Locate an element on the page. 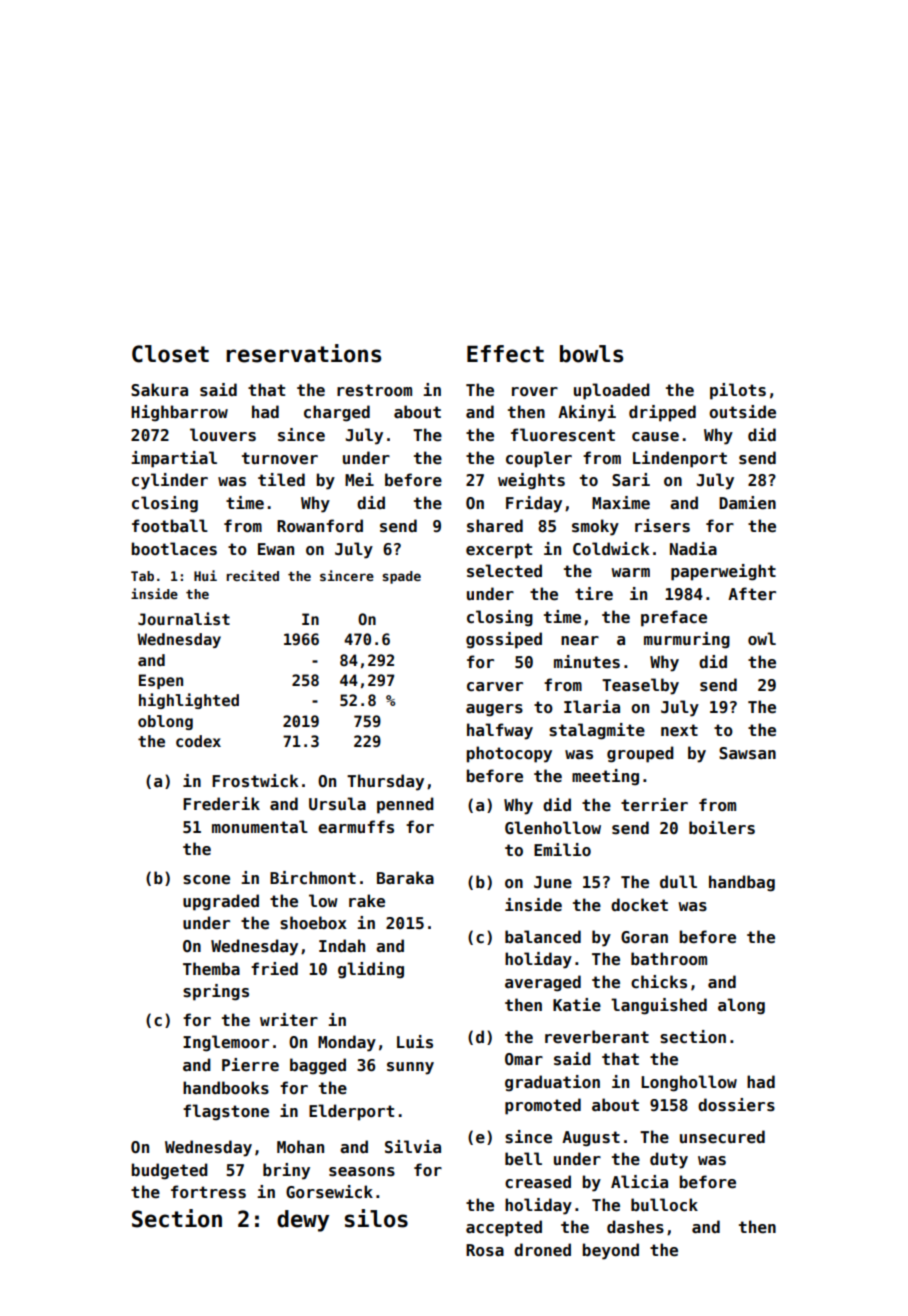 The width and height of the page is (908, 1316). bowls is located at coordinates (591, 354).
